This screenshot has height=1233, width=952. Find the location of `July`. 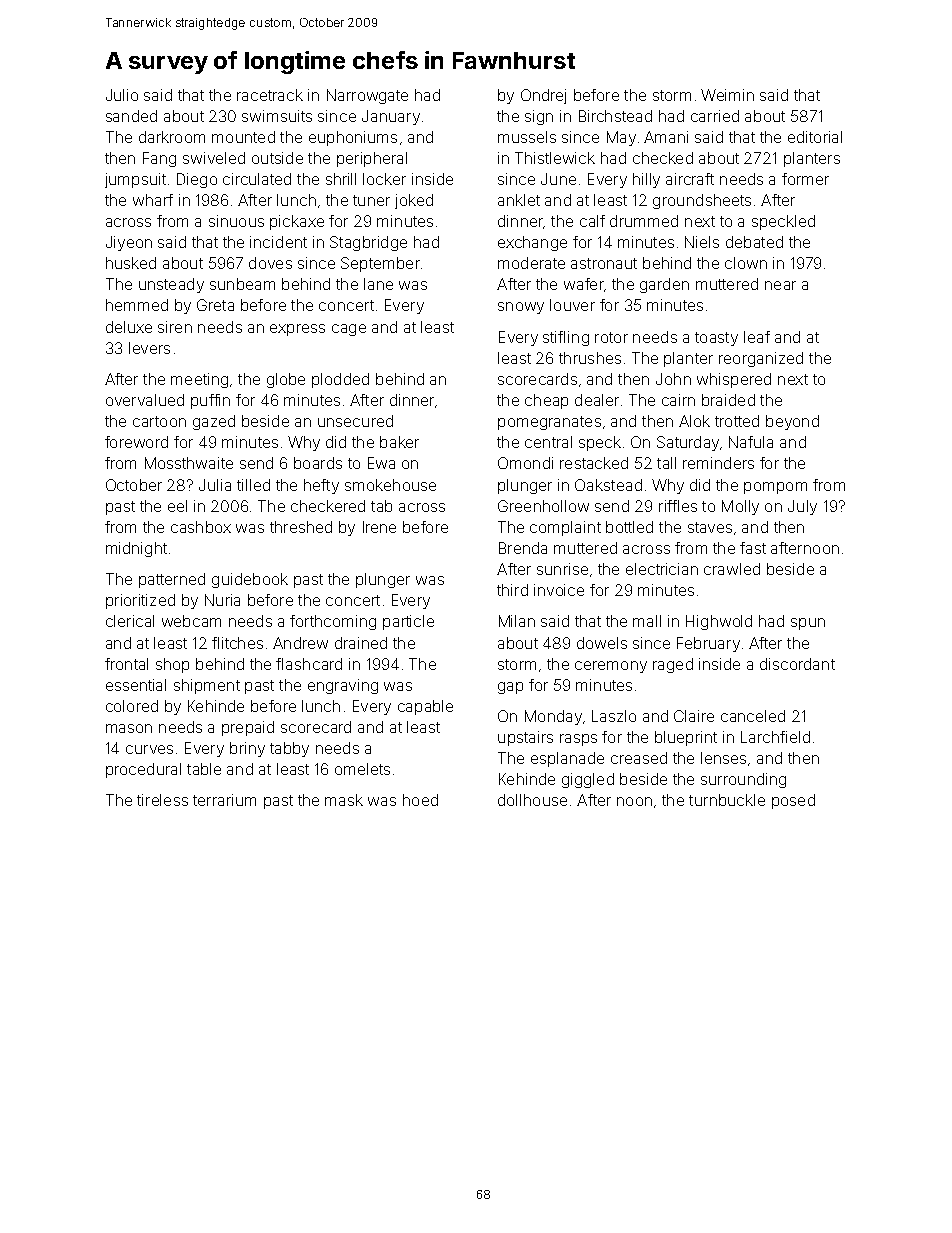

July is located at coordinates (802, 507).
